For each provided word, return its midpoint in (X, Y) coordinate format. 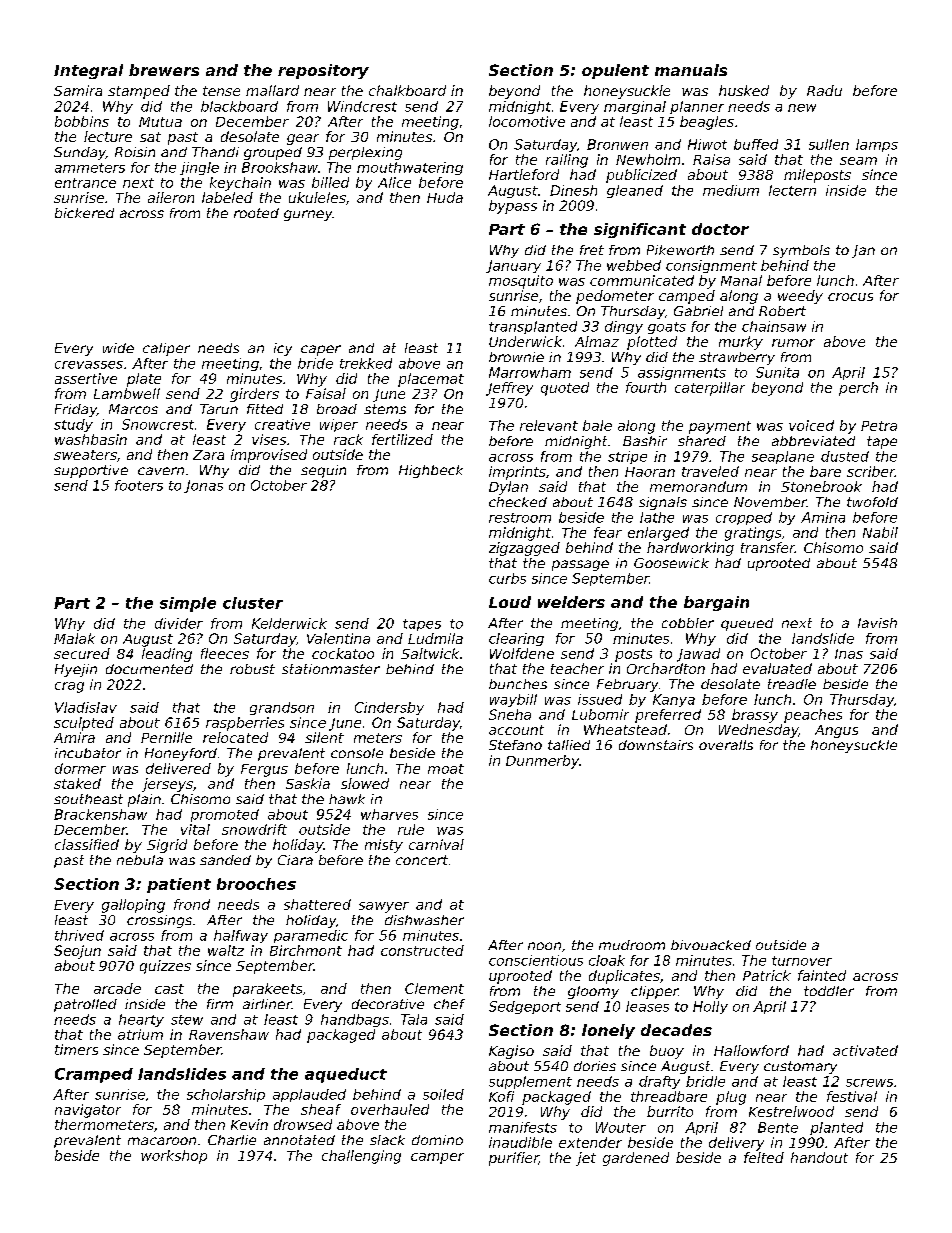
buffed (756, 144)
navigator (88, 1111)
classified (87, 844)
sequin (323, 471)
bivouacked (711, 945)
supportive (91, 471)
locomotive (527, 121)
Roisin (135, 152)
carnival (436, 844)
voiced (811, 425)
